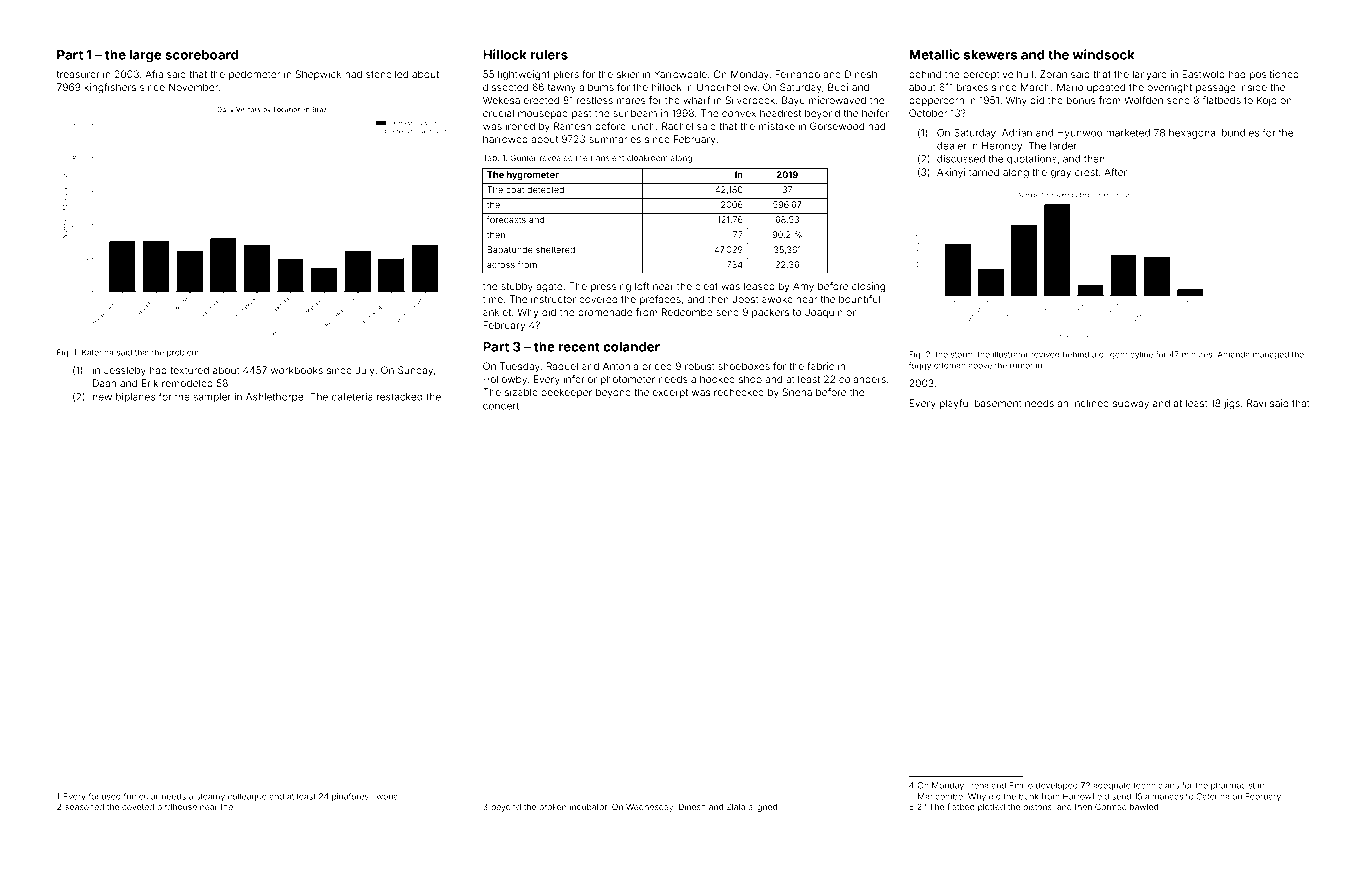 The height and width of the image is (887, 1372). I want to click on subway, so click(1131, 404).
